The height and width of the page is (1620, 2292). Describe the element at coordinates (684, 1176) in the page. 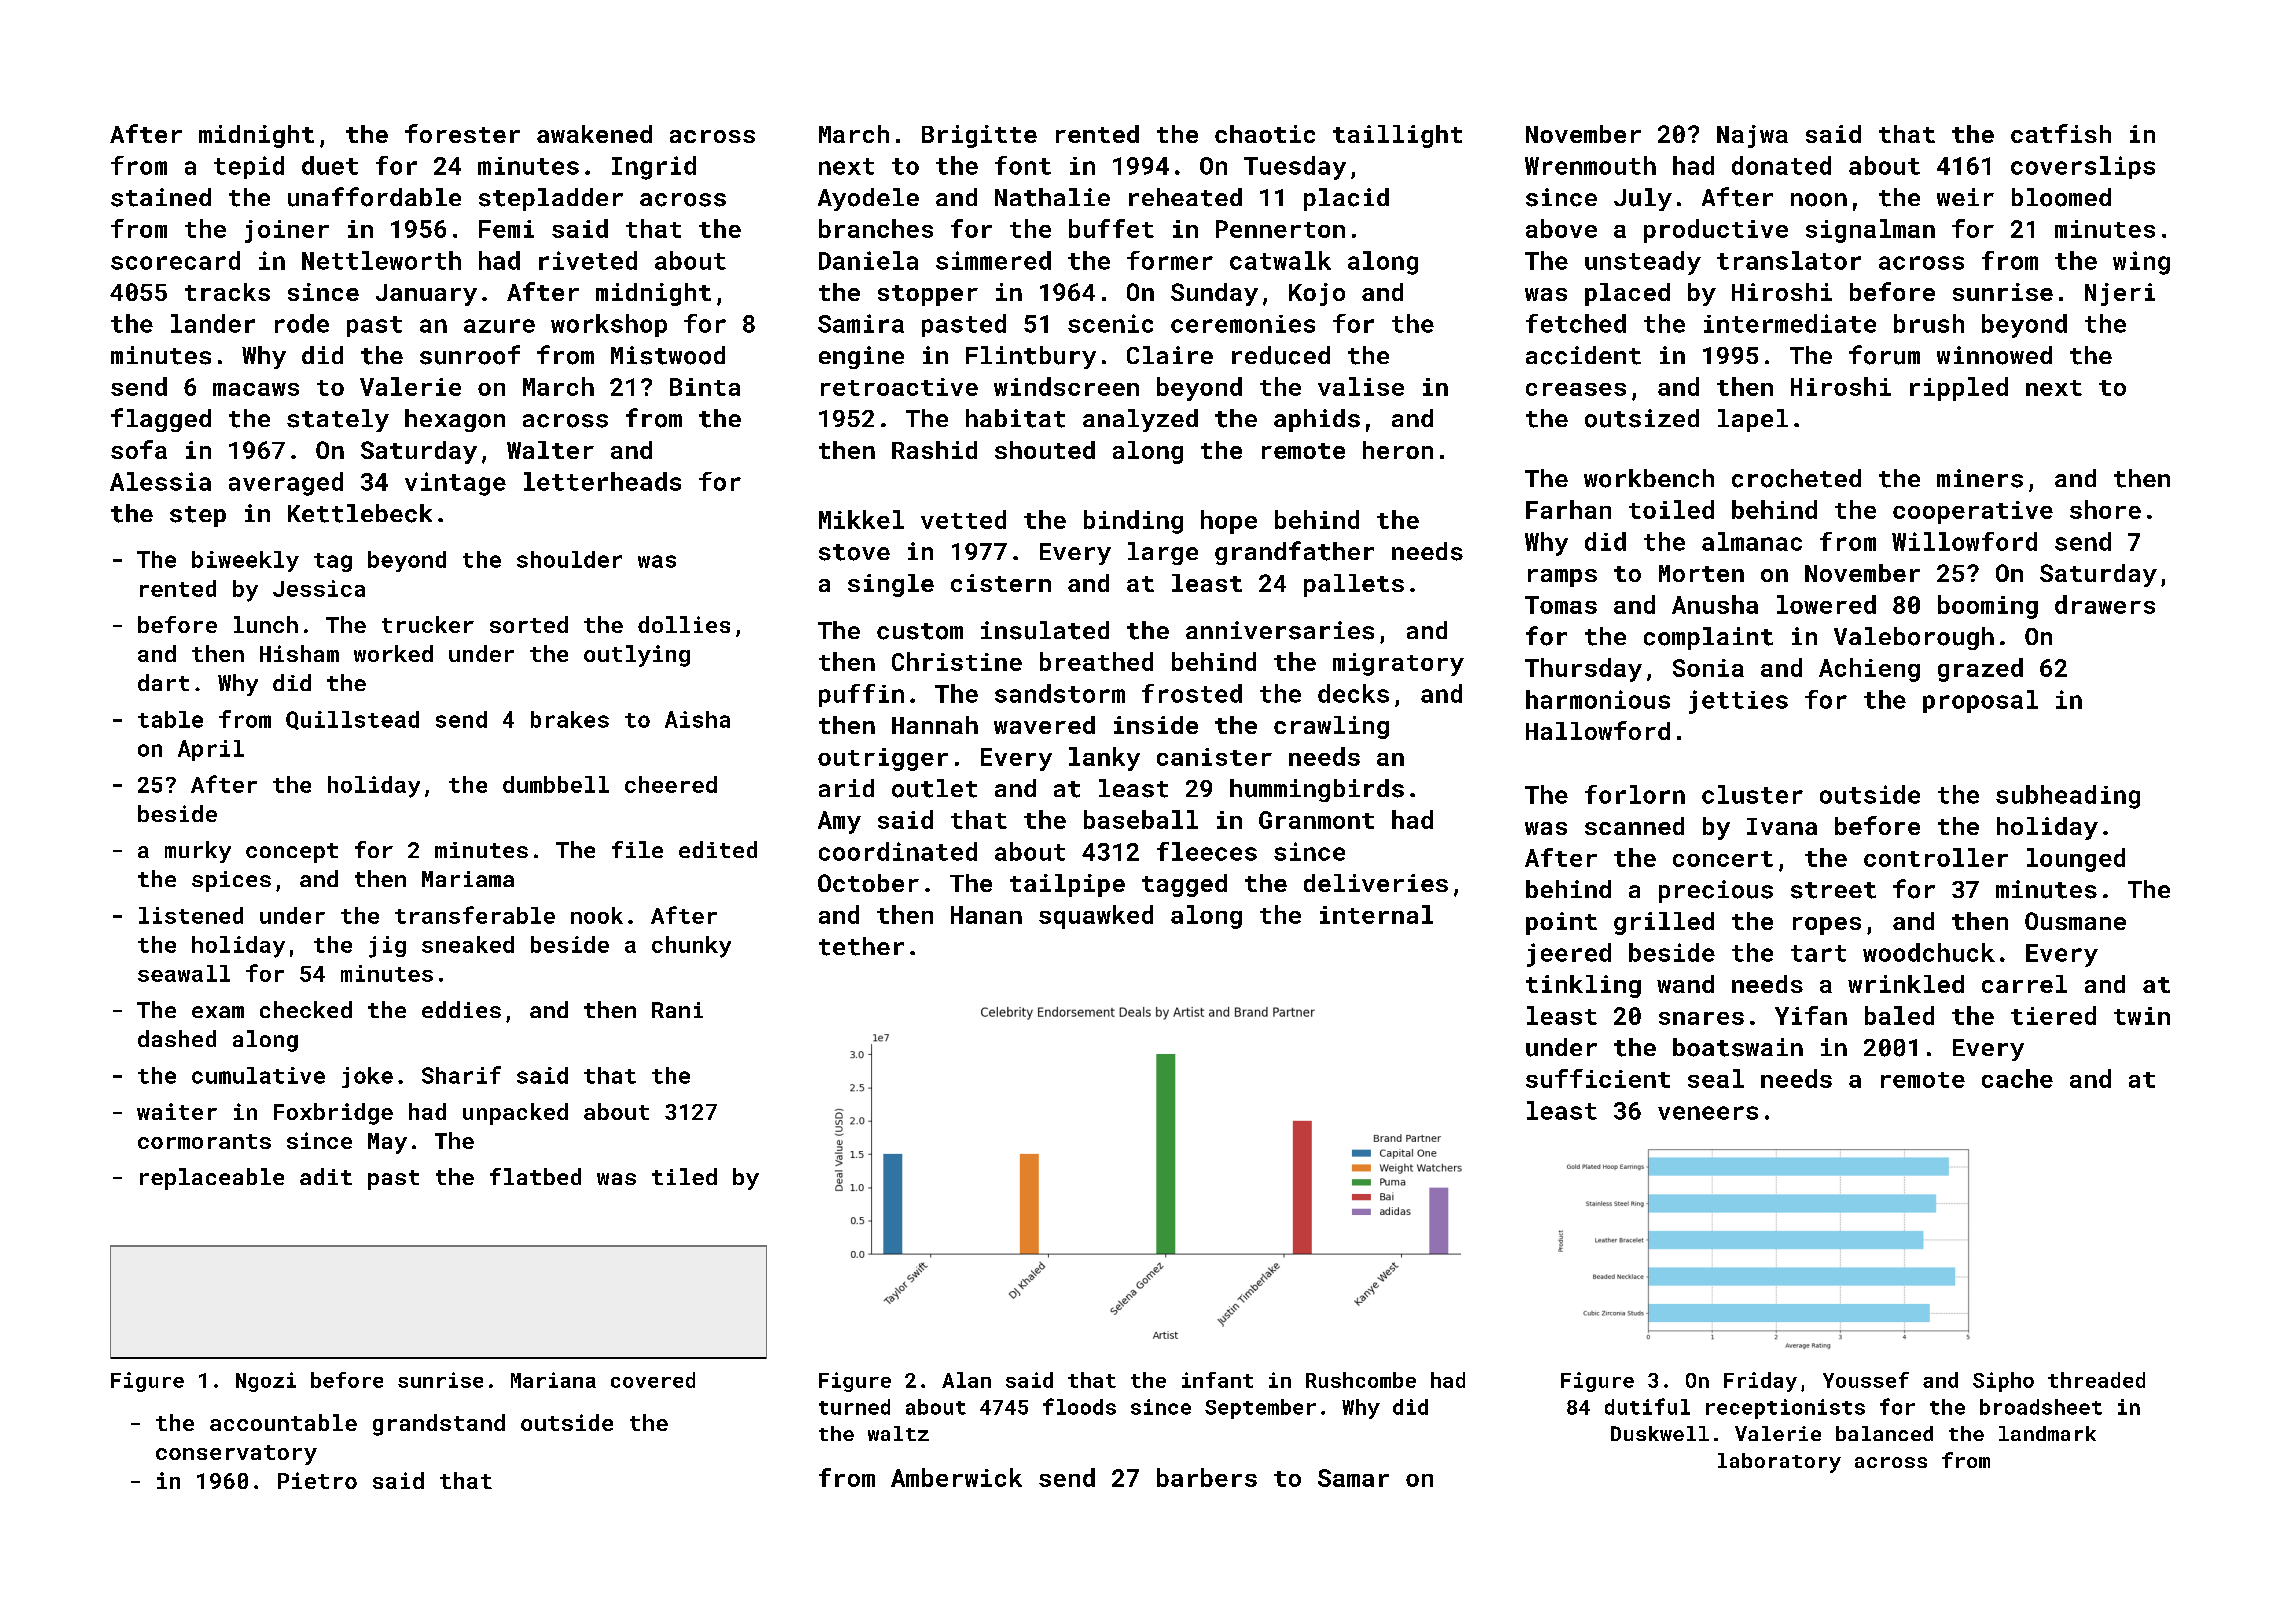

I see `tiled` at that location.
